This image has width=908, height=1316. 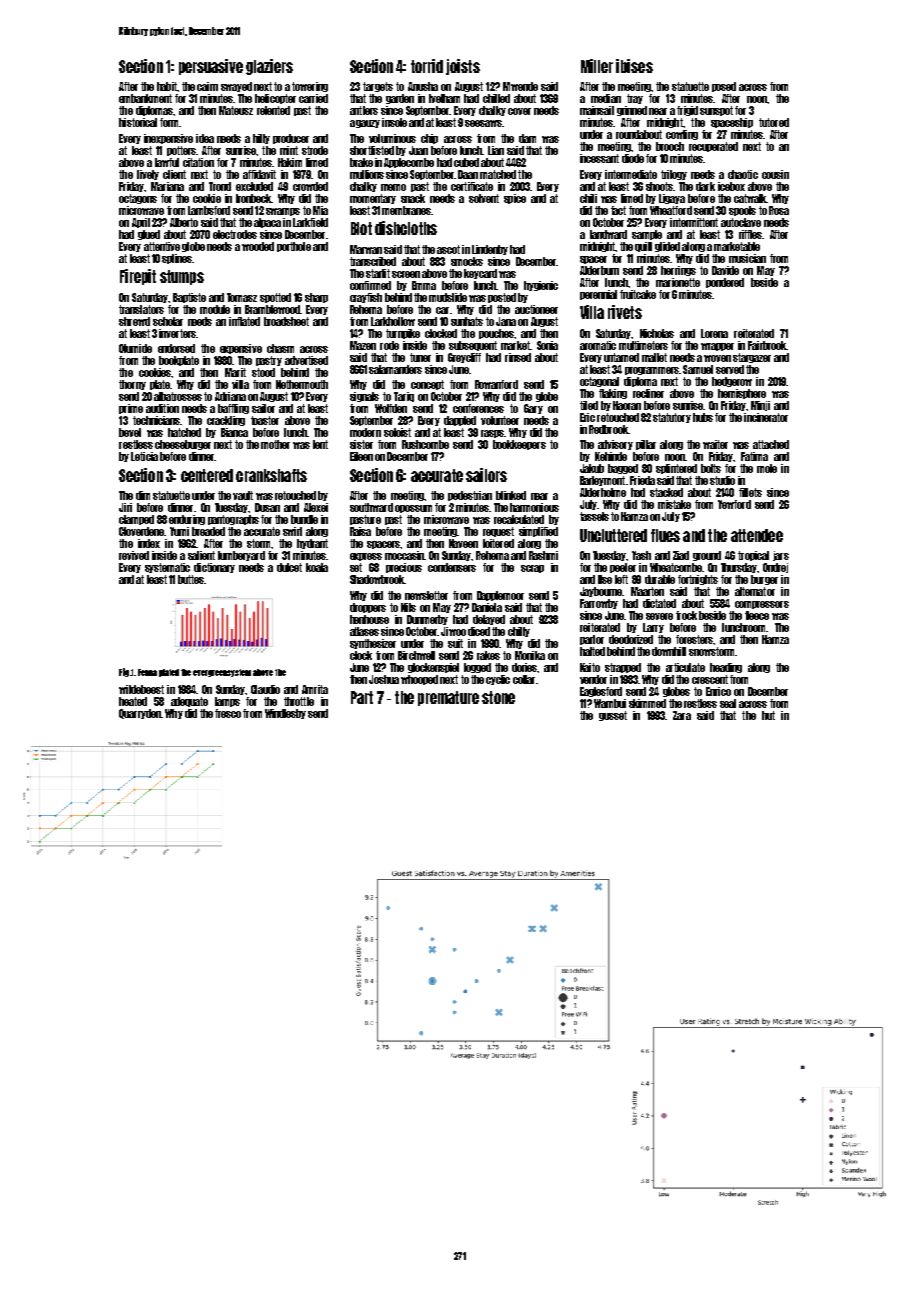 I want to click on persuasive, so click(x=211, y=67).
